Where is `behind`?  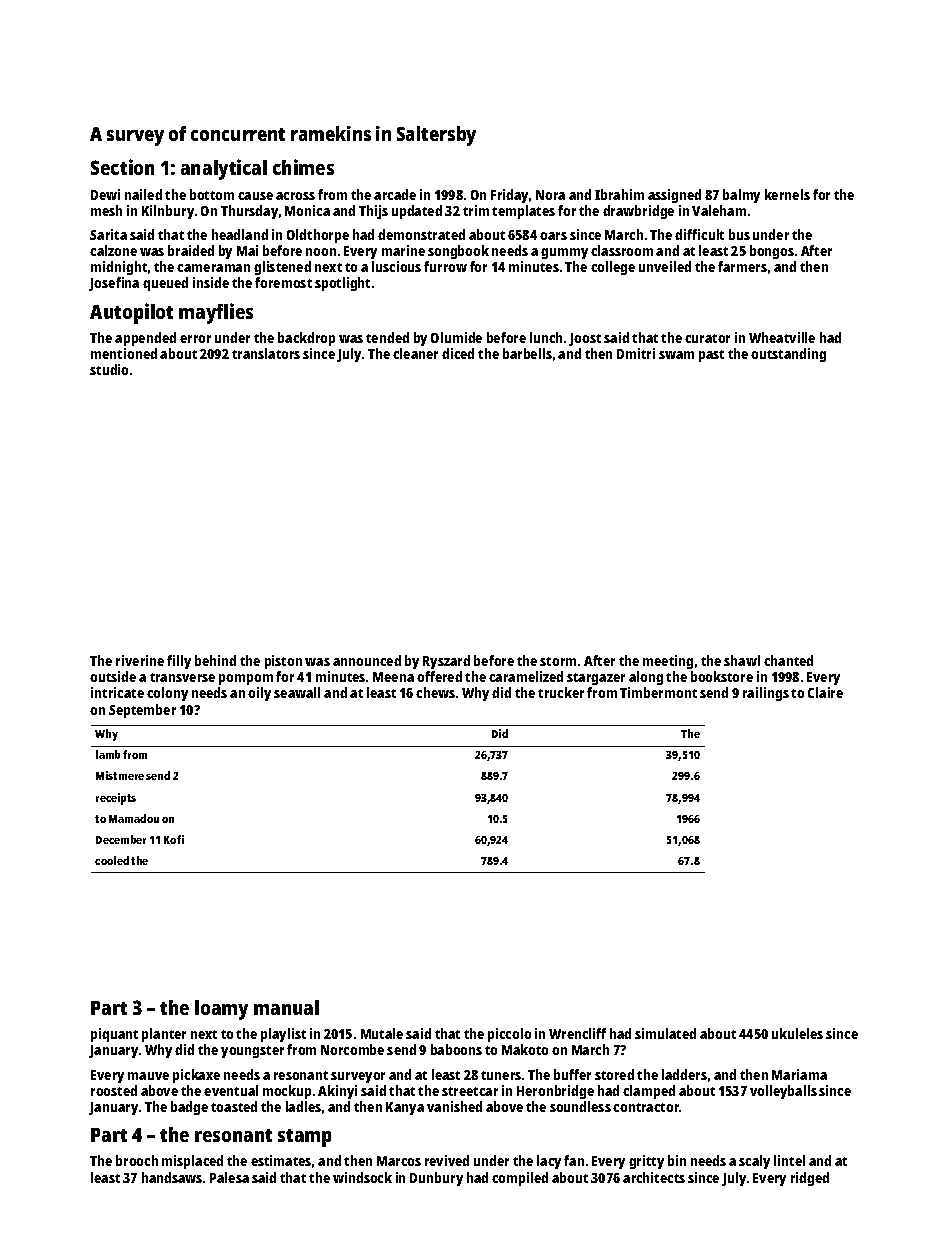 behind is located at coordinates (215, 660).
